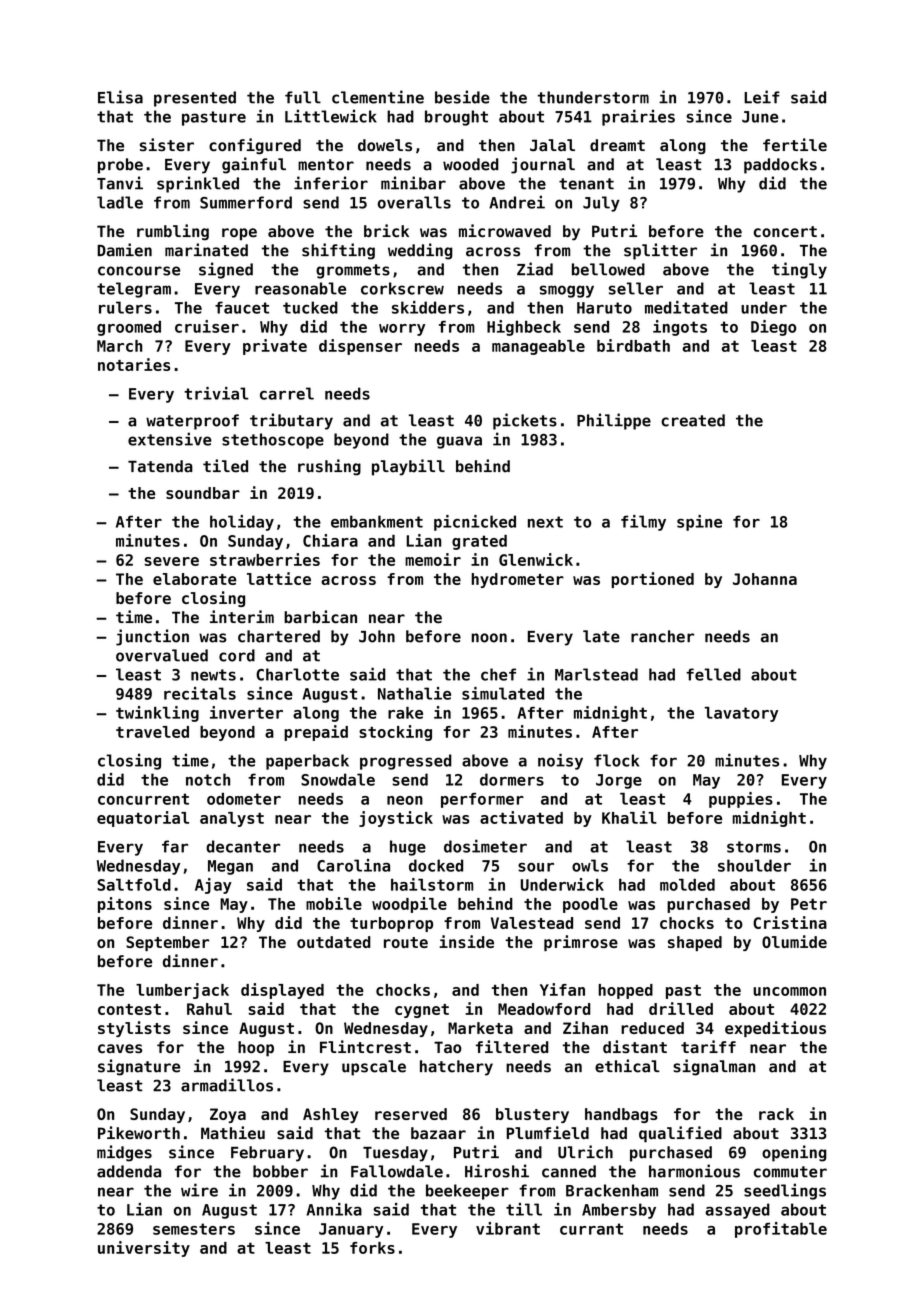  Describe the element at coordinates (560, 761) in the screenshot. I see `noisy` at that location.
